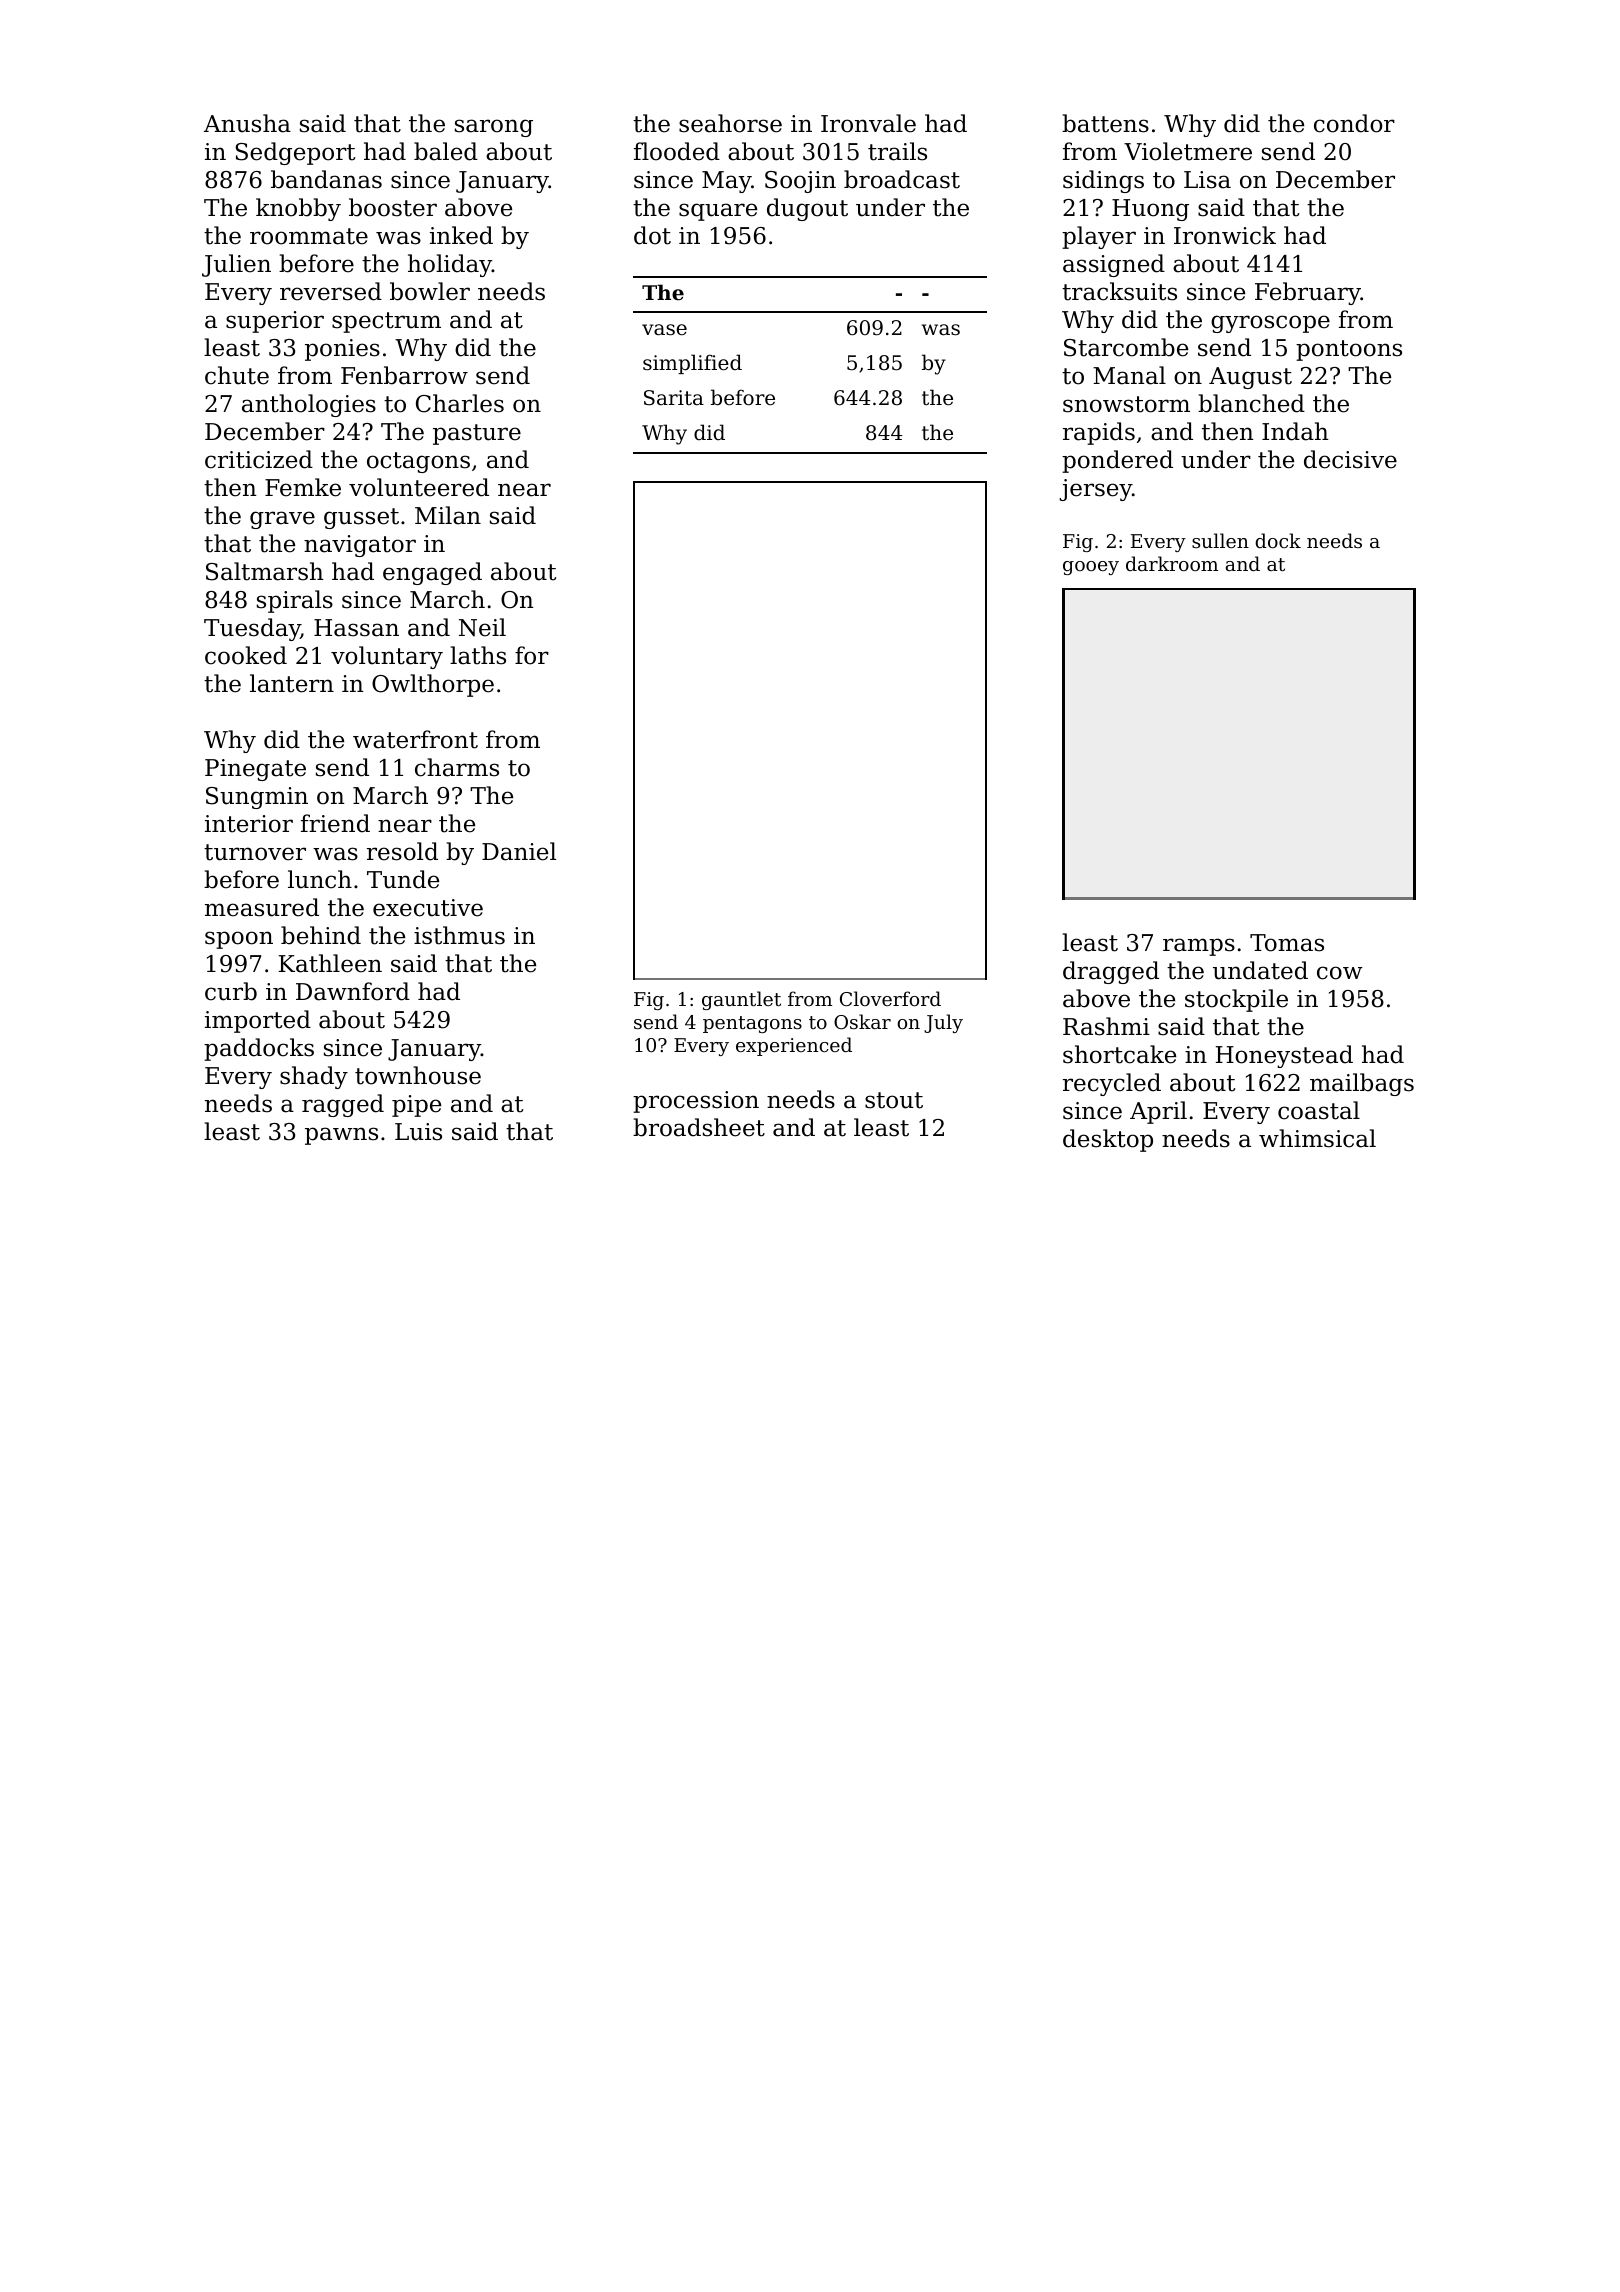 The width and height of the screenshot is (1620, 2292). I want to click on shady, so click(314, 1077).
